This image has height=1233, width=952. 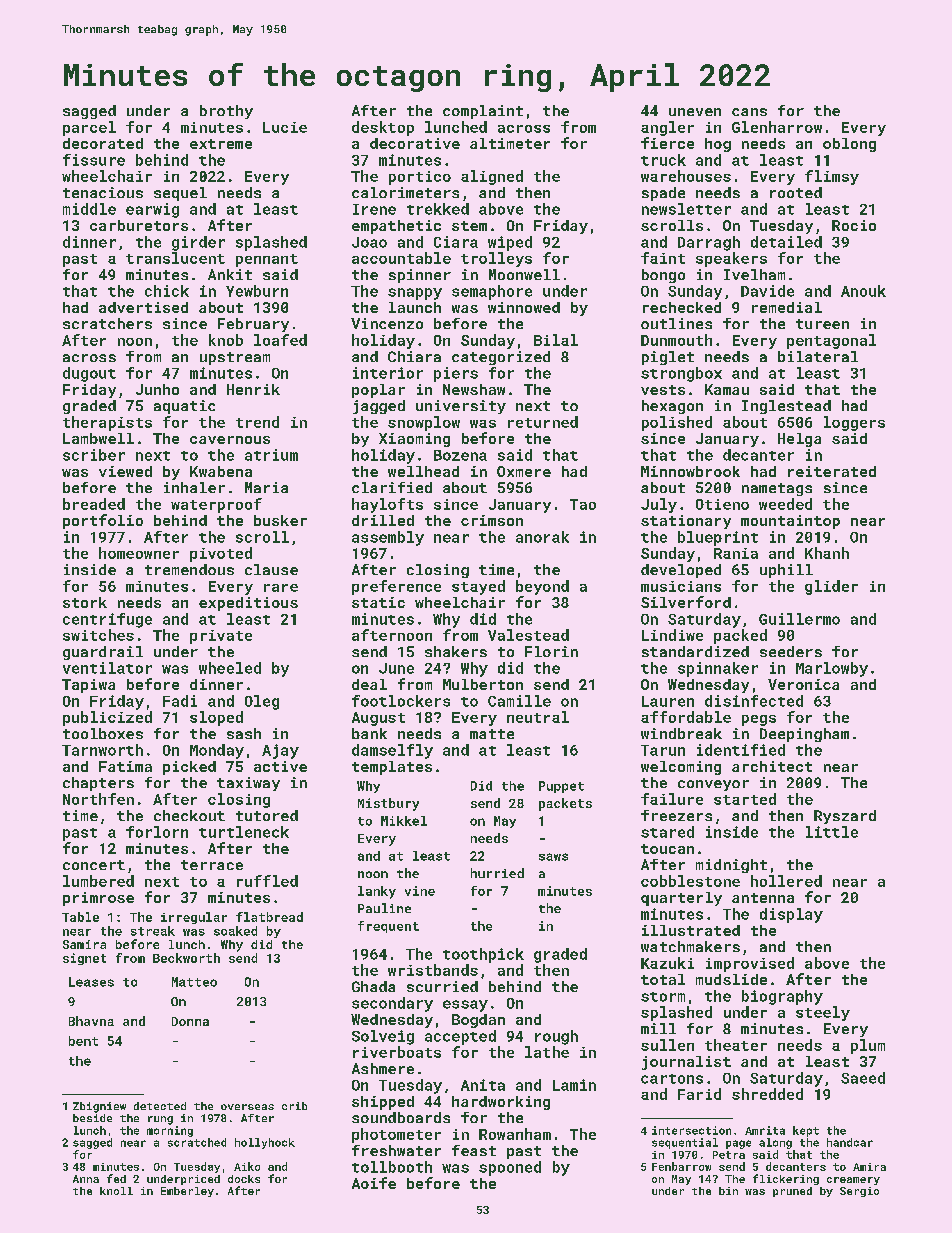 What do you see at coordinates (850, 1142) in the image?
I see `handcar` at bounding box center [850, 1142].
